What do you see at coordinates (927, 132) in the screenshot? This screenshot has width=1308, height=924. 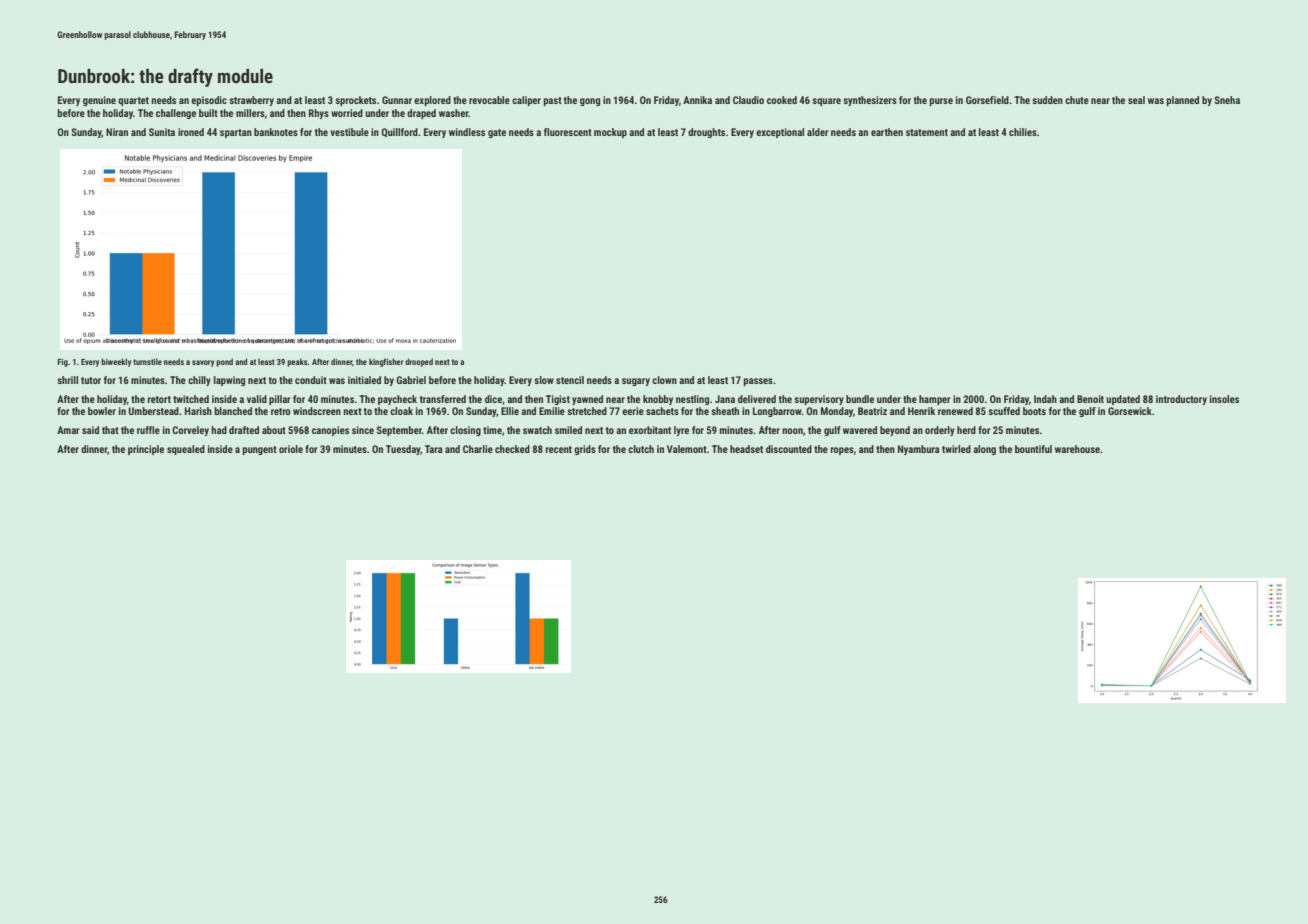 I see `statement` at bounding box center [927, 132].
